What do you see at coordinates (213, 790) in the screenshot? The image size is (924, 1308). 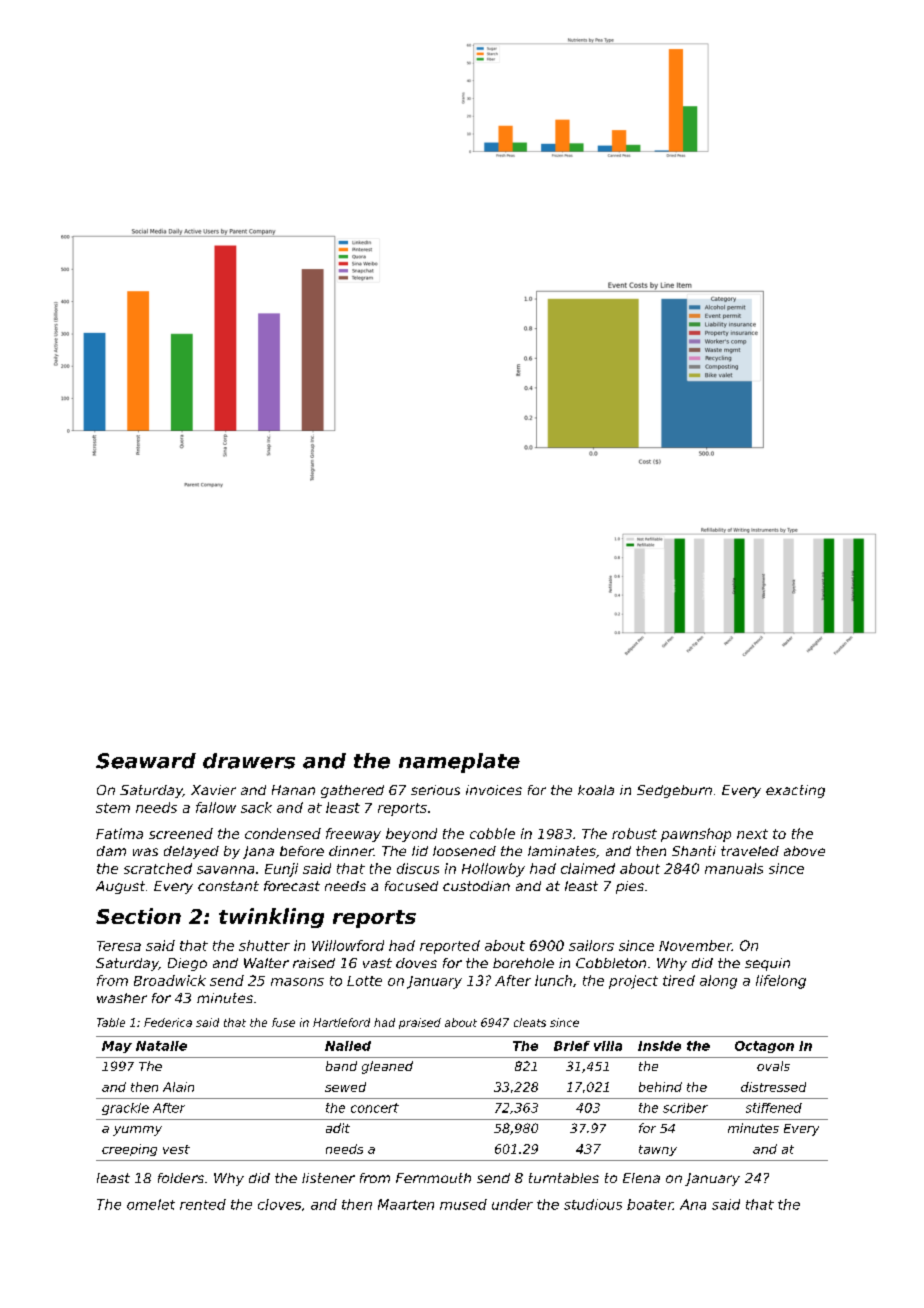 I see `Xavier` at bounding box center [213, 790].
